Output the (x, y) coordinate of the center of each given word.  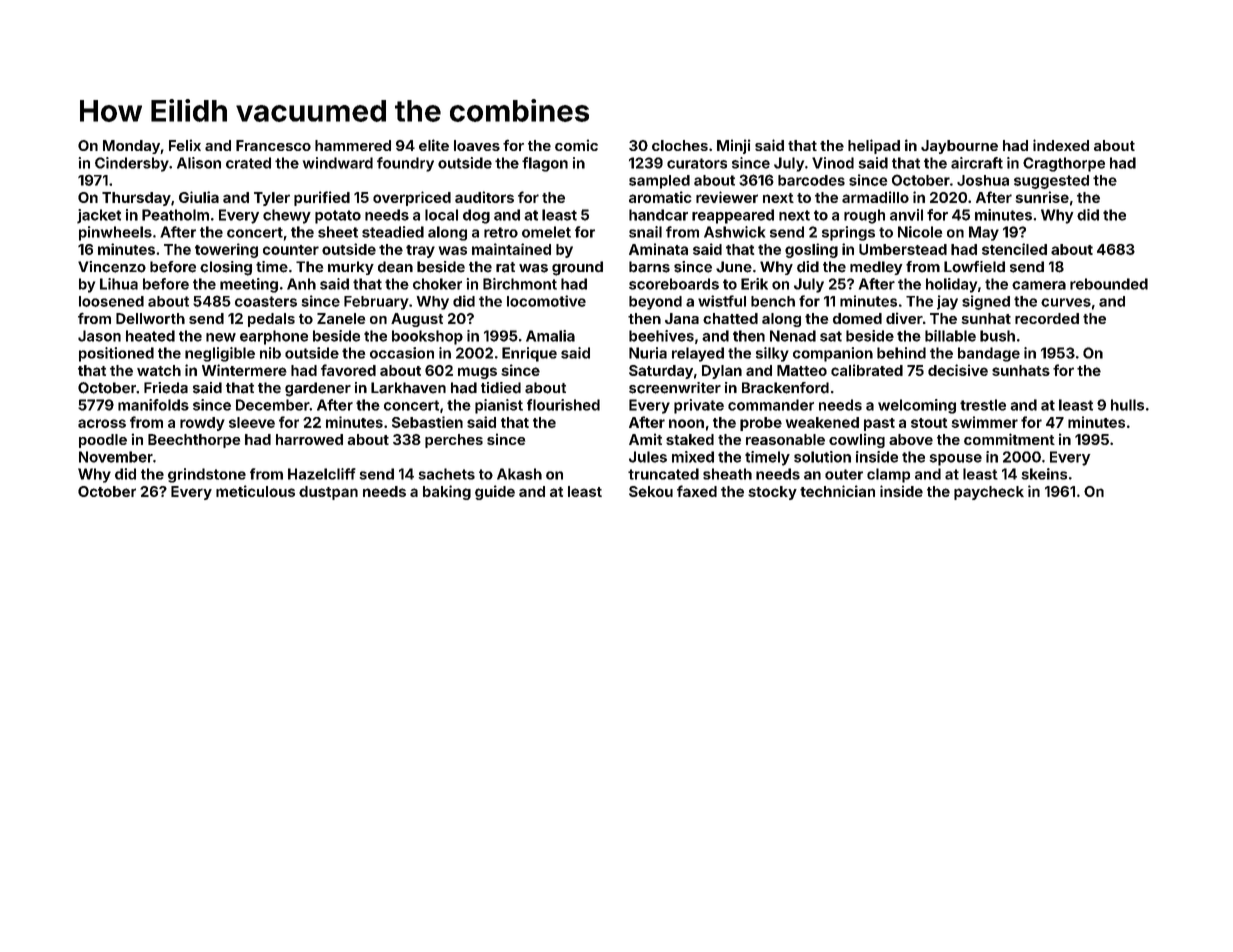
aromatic (660, 197)
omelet (546, 232)
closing (226, 268)
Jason (99, 336)
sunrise (1042, 197)
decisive (958, 370)
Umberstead (903, 249)
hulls (1127, 405)
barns (649, 267)
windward (338, 163)
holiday (951, 285)
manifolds (153, 405)
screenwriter (675, 388)
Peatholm (175, 215)
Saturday (661, 372)
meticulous (255, 491)
